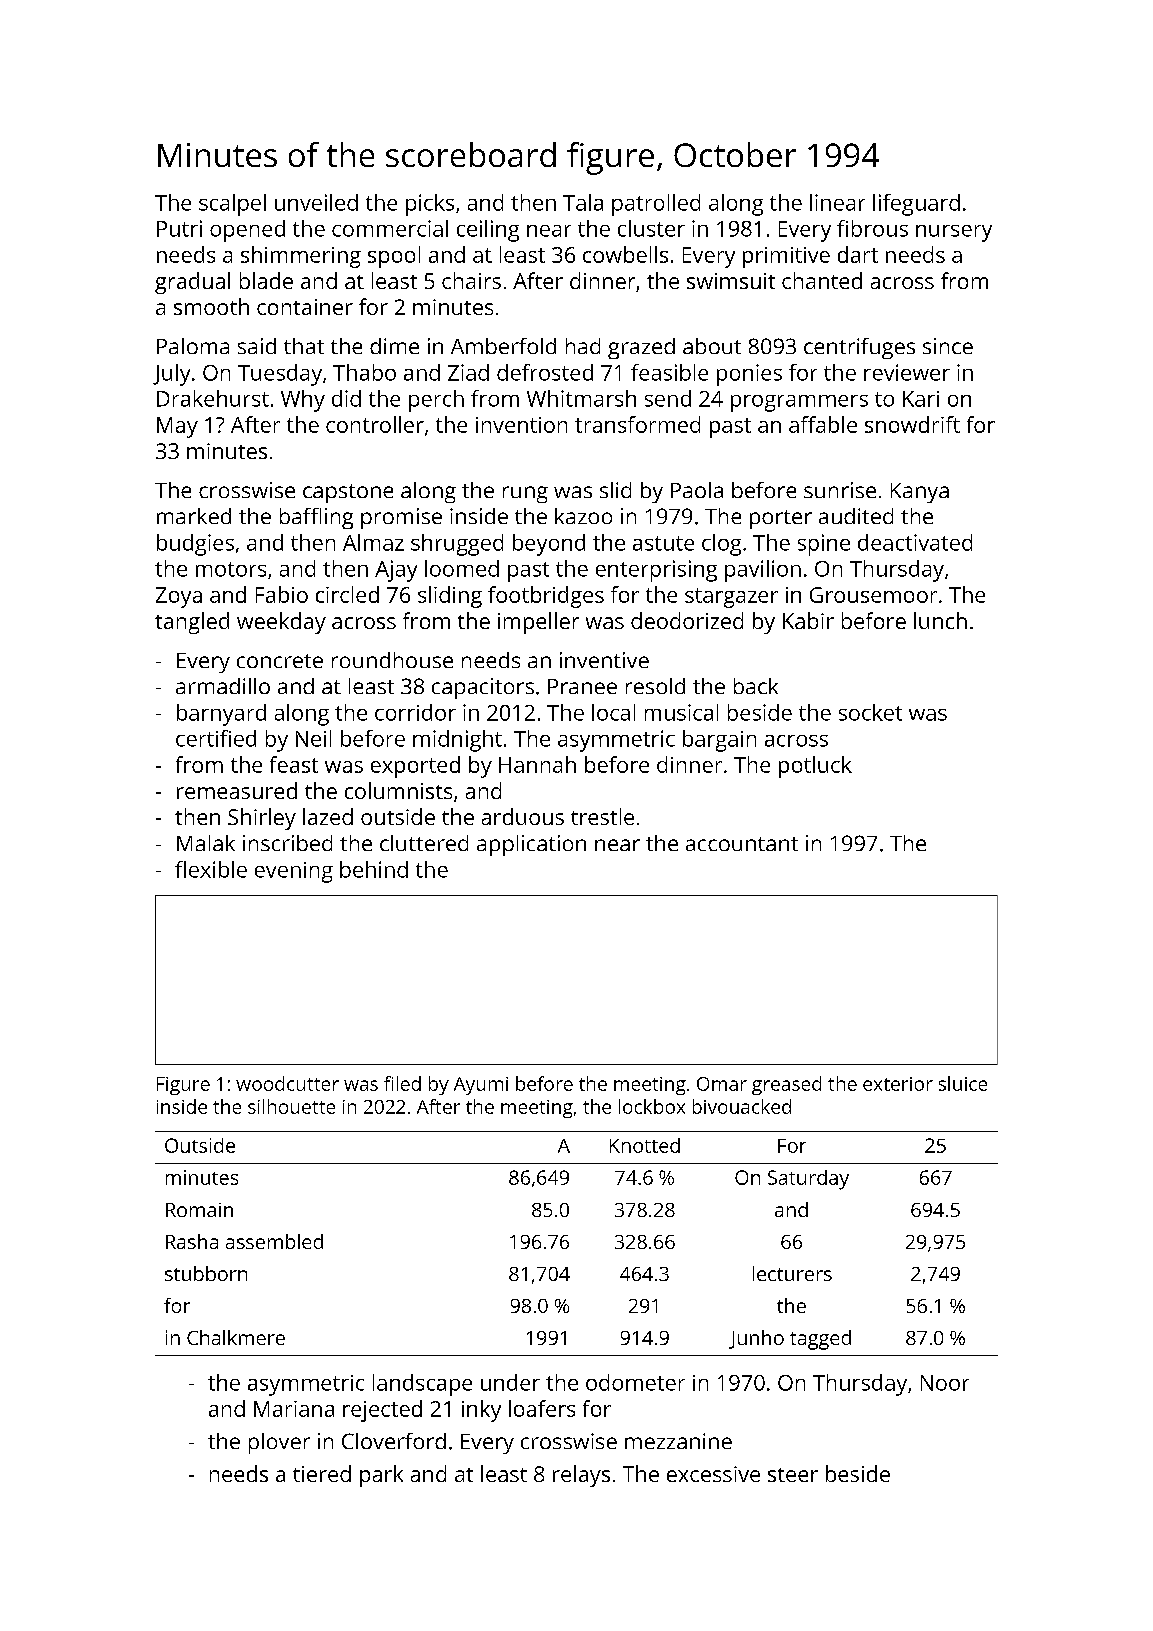  I want to click on Ayumi, so click(481, 1086).
